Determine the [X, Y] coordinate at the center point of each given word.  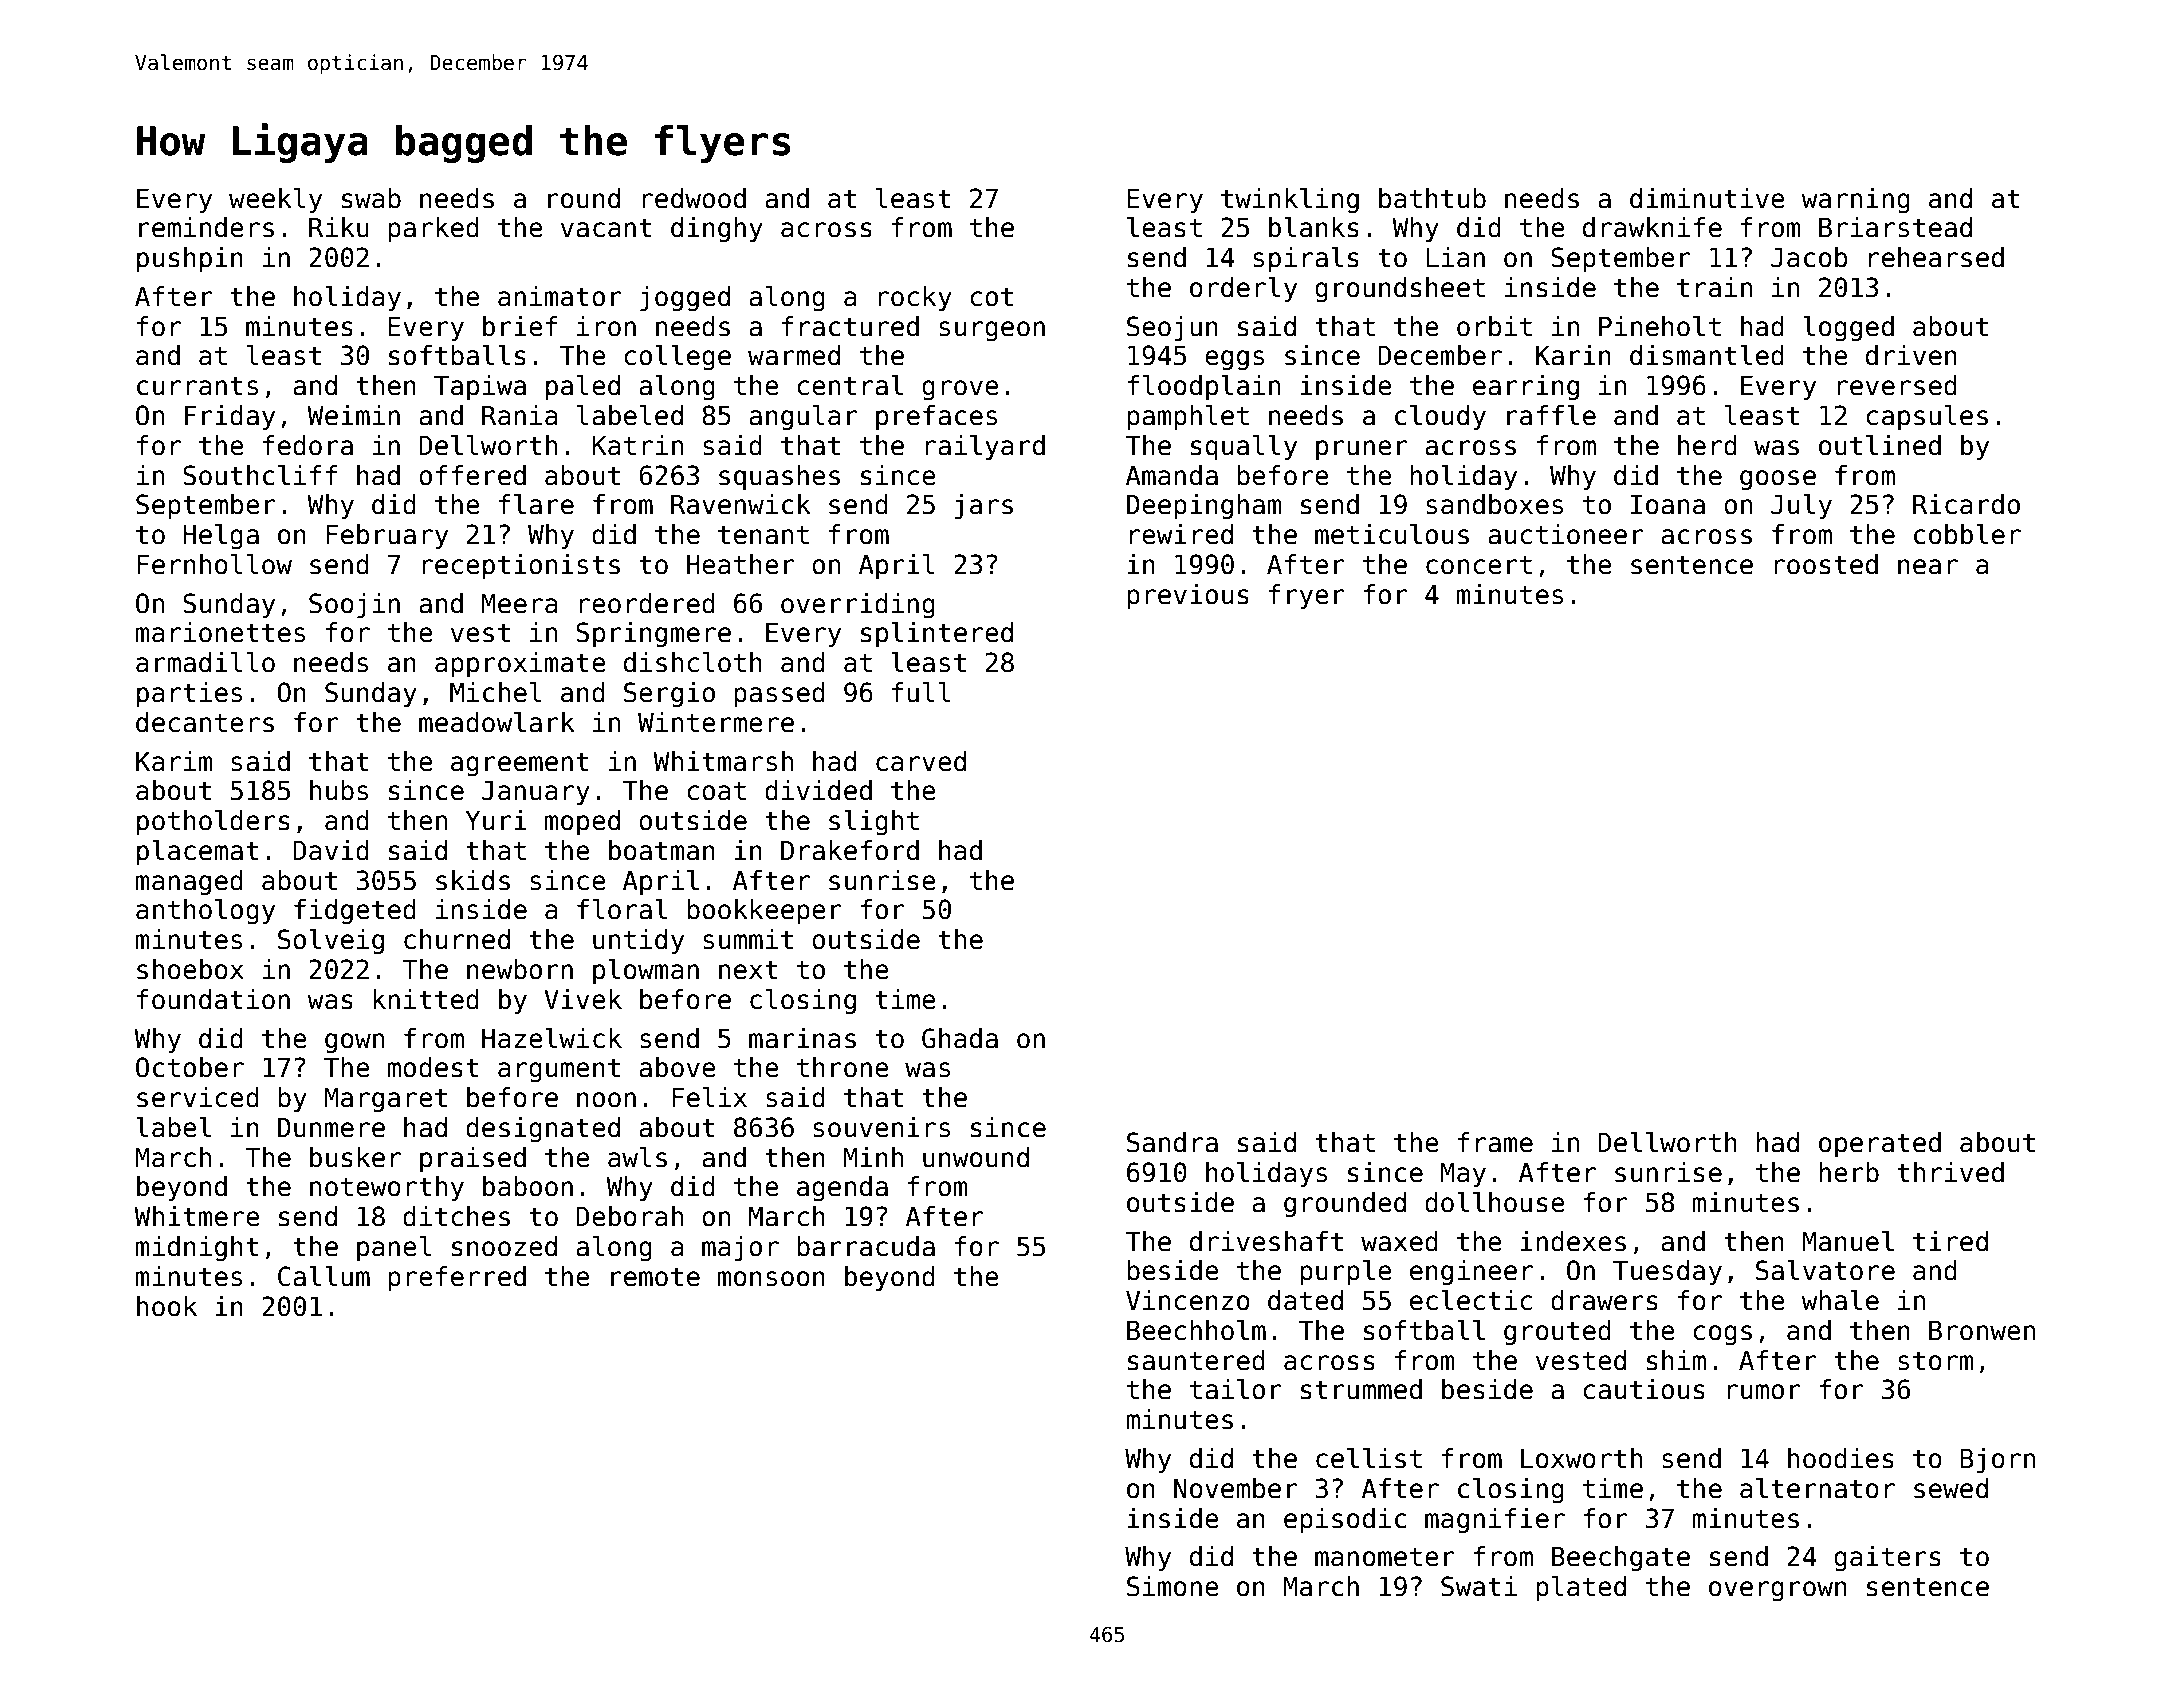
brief [520, 326]
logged [1848, 329]
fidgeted [355, 912]
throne [843, 1067]
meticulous [1392, 534]
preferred [457, 1279]
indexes [1573, 1241]
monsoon [771, 1279]
